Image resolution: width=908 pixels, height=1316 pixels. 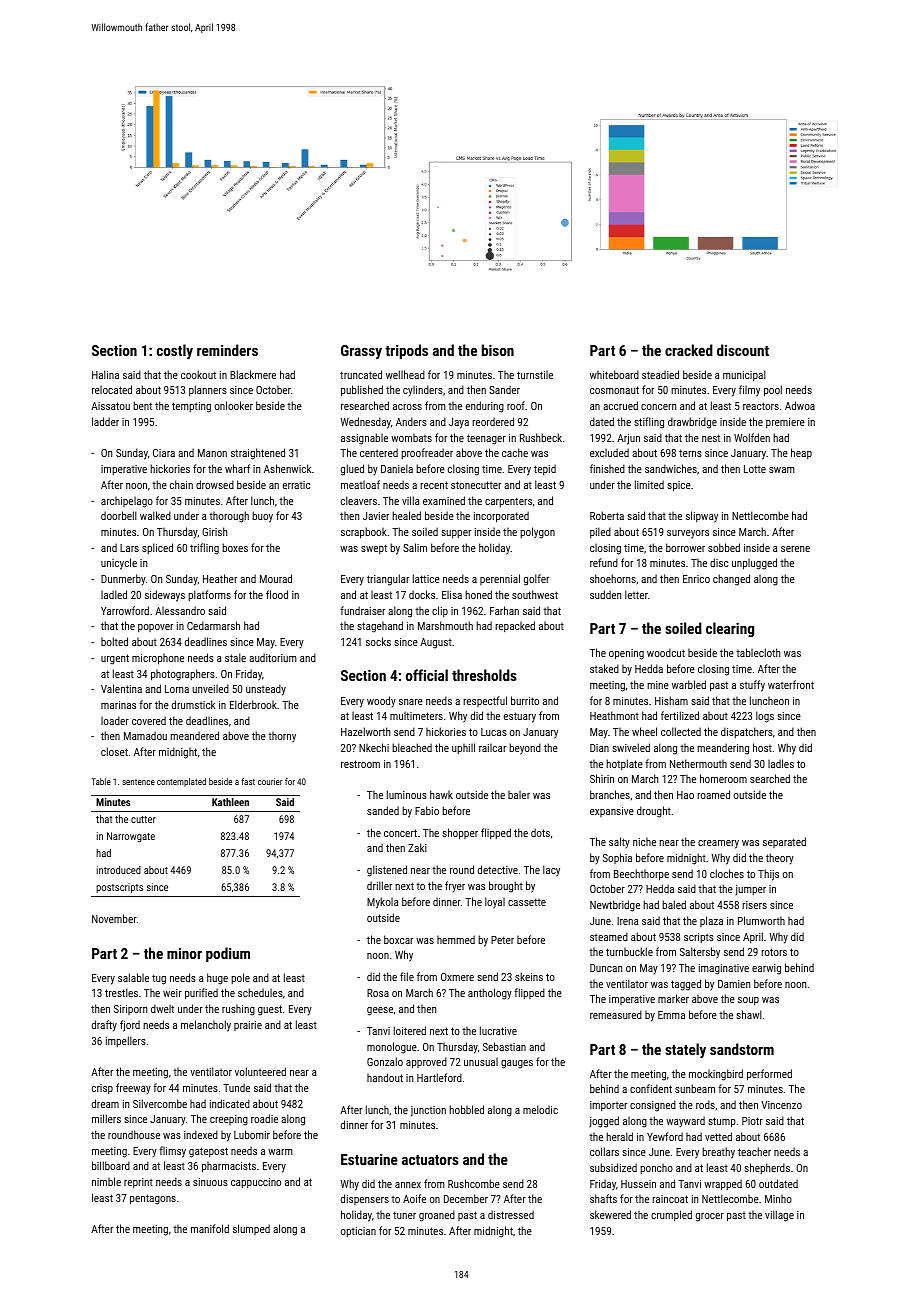 What do you see at coordinates (175, 351) in the screenshot?
I see `costly` at bounding box center [175, 351].
